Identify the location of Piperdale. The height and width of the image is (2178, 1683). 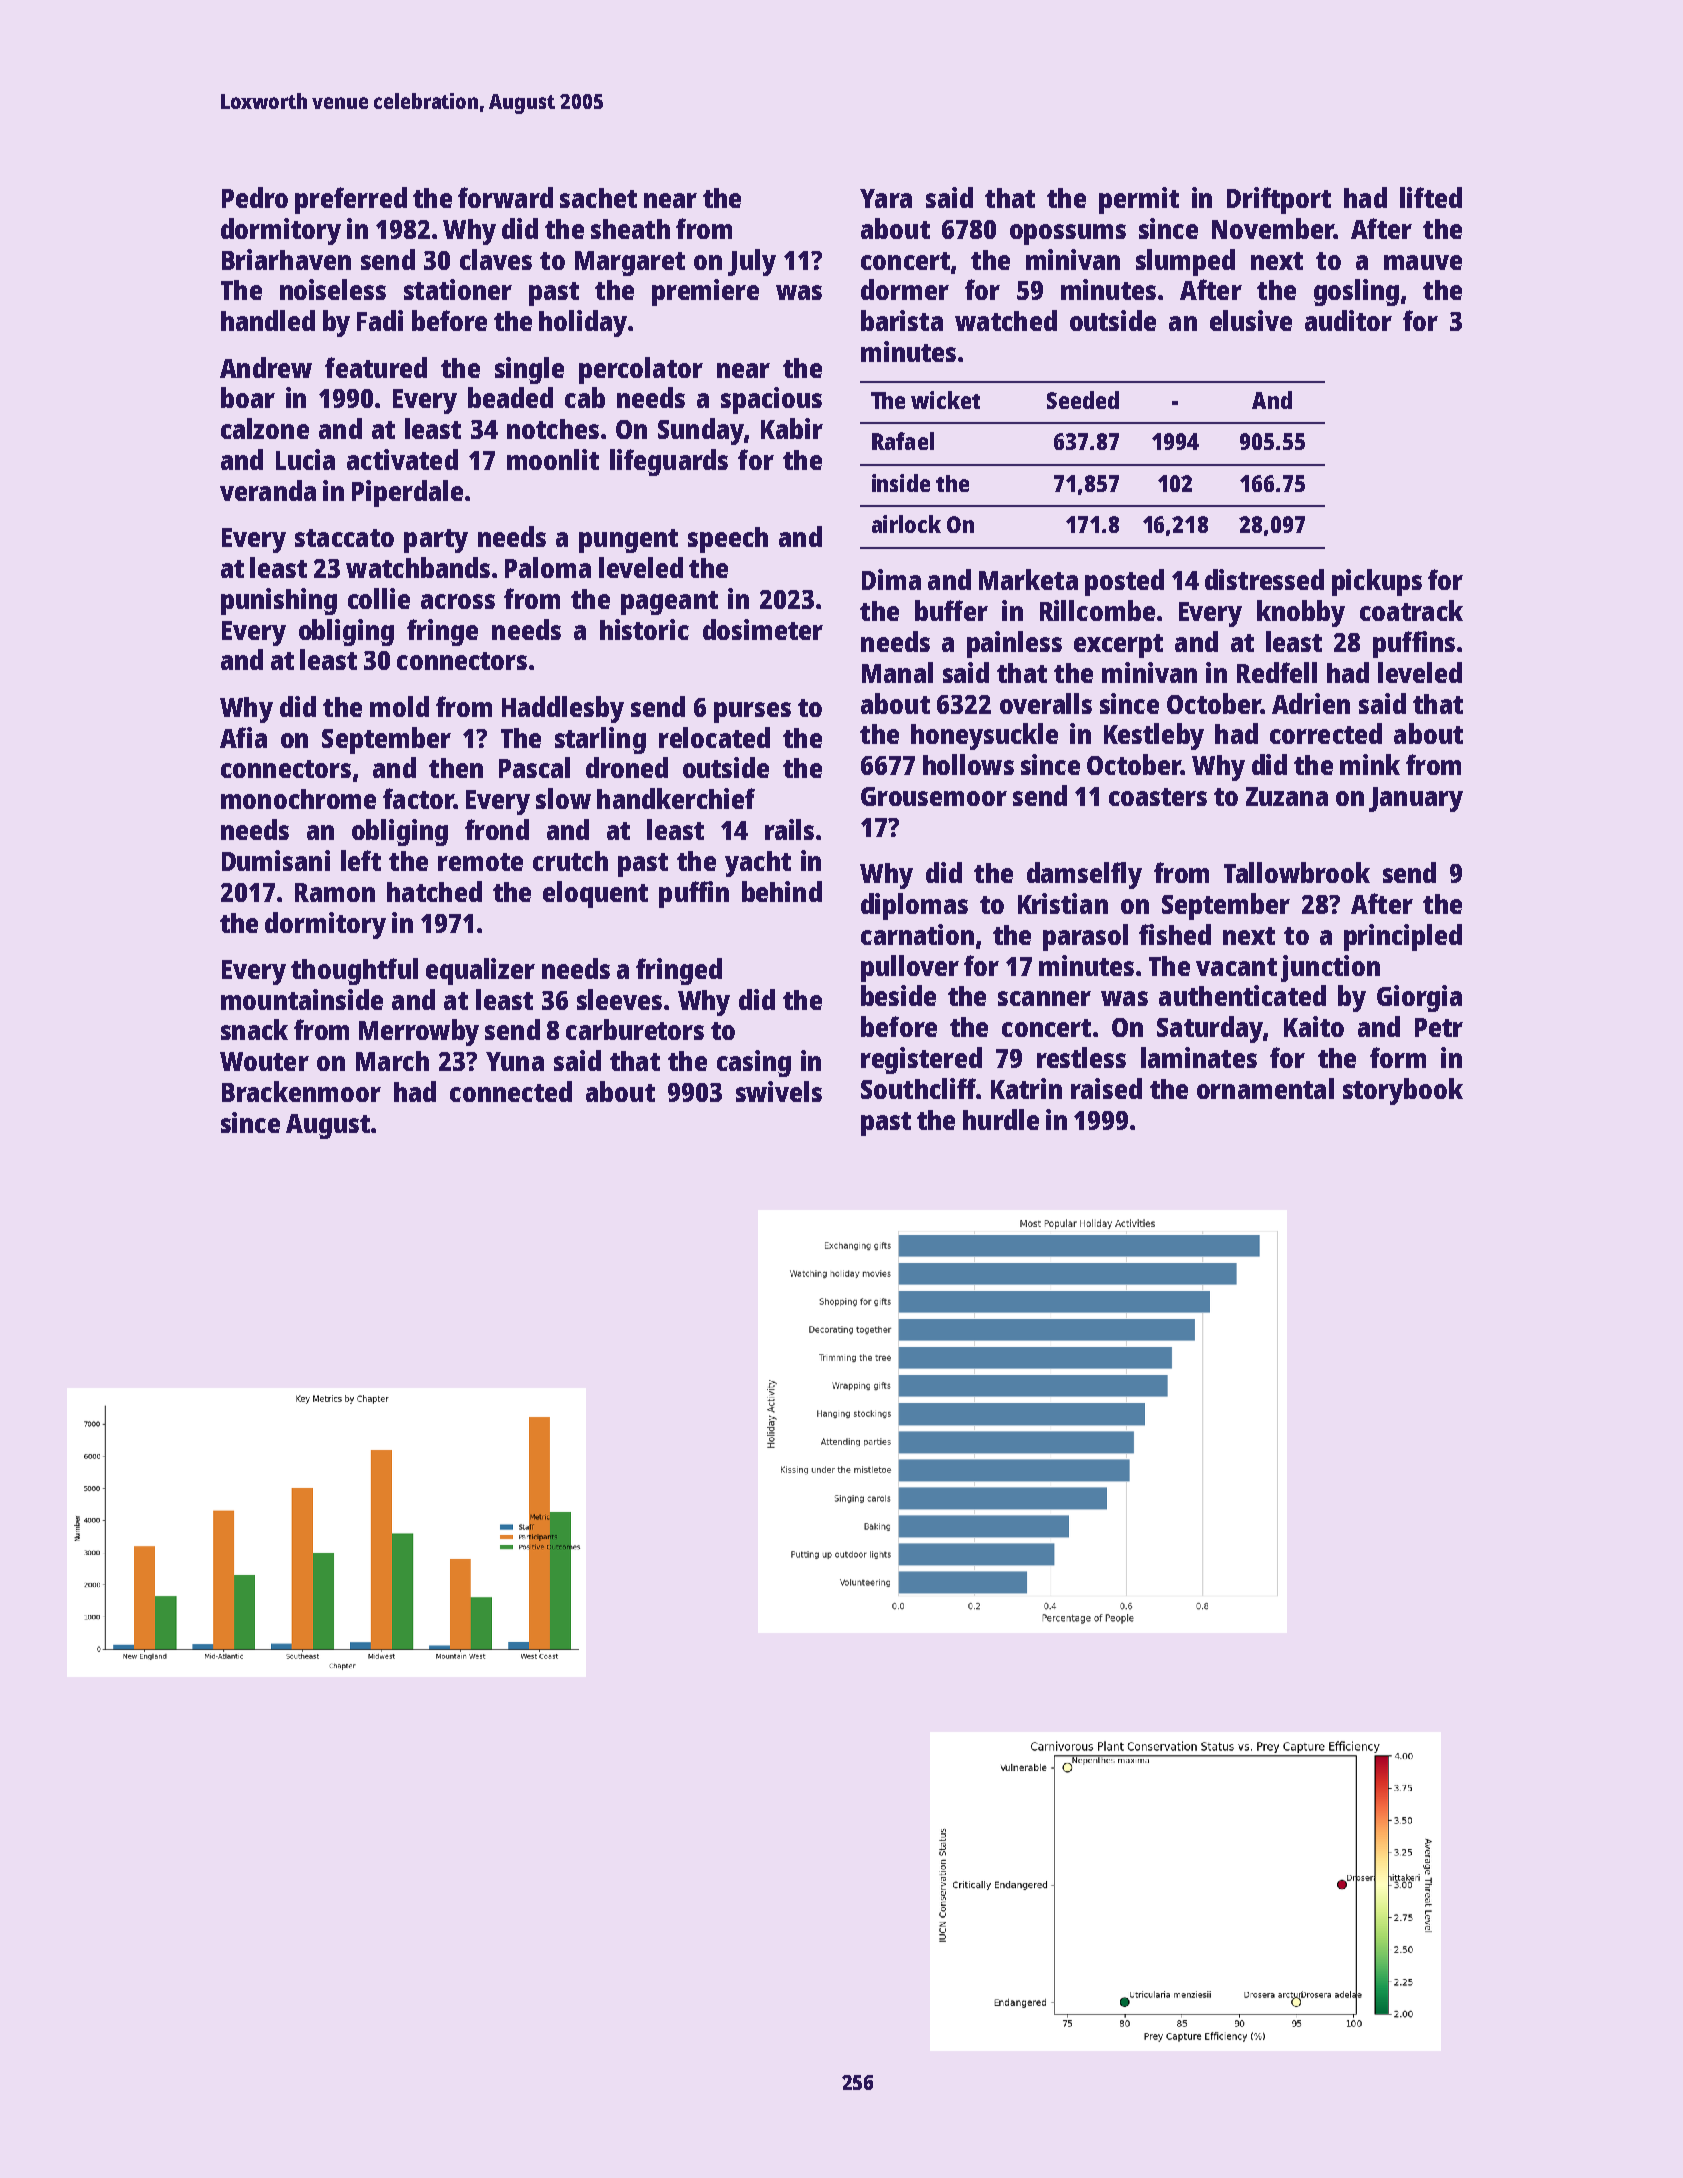
(407, 493).
